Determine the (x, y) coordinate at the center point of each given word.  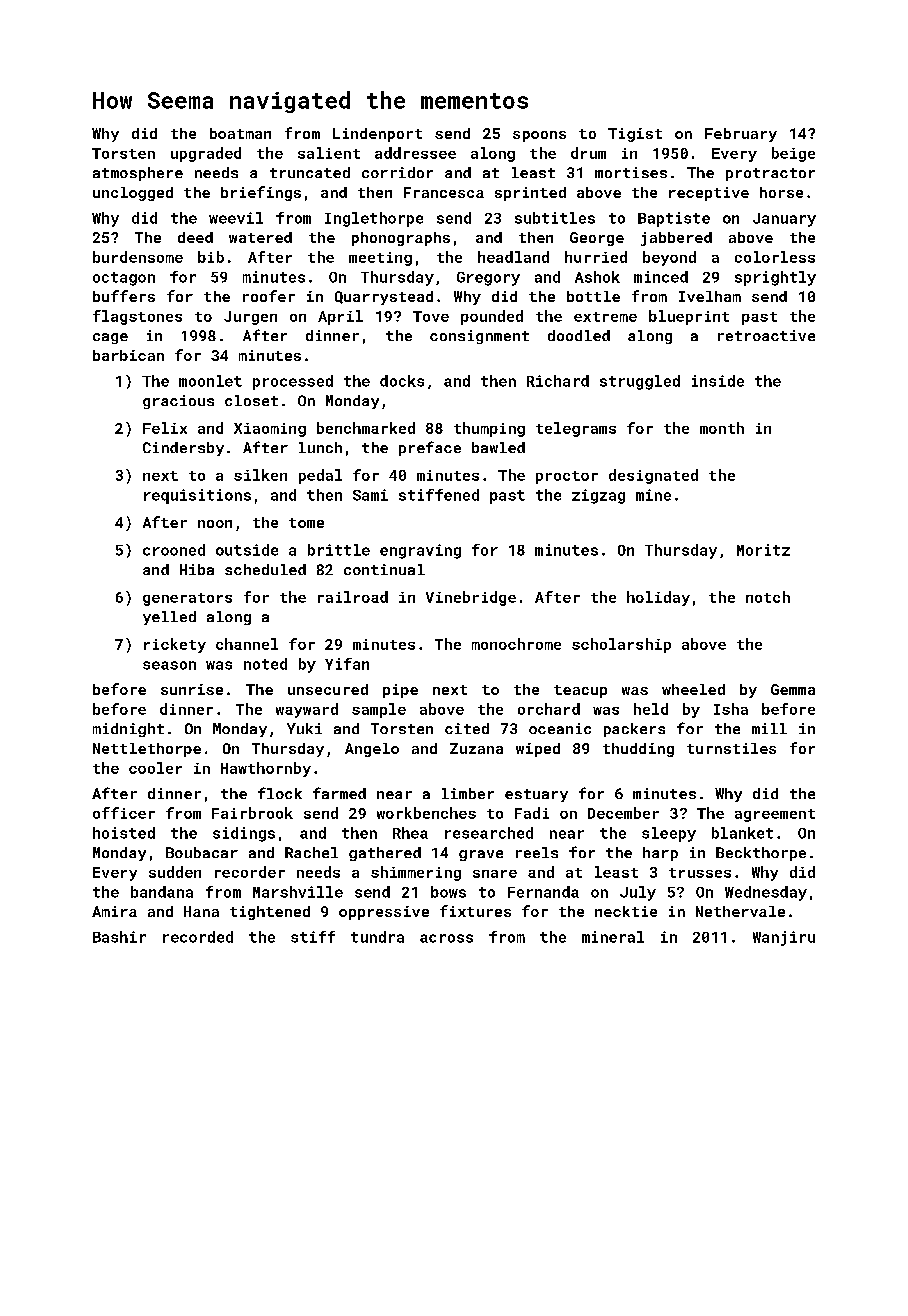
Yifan (347, 664)
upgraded (206, 154)
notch (768, 597)
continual (384, 569)
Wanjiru (784, 938)
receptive (709, 194)
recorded (198, 937)
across (446, 938)
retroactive (766, 335)
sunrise (192, 689)
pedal (320, 476)
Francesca (444, 192)
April (340, 317)
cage (110, 338)
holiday (658, 598)
